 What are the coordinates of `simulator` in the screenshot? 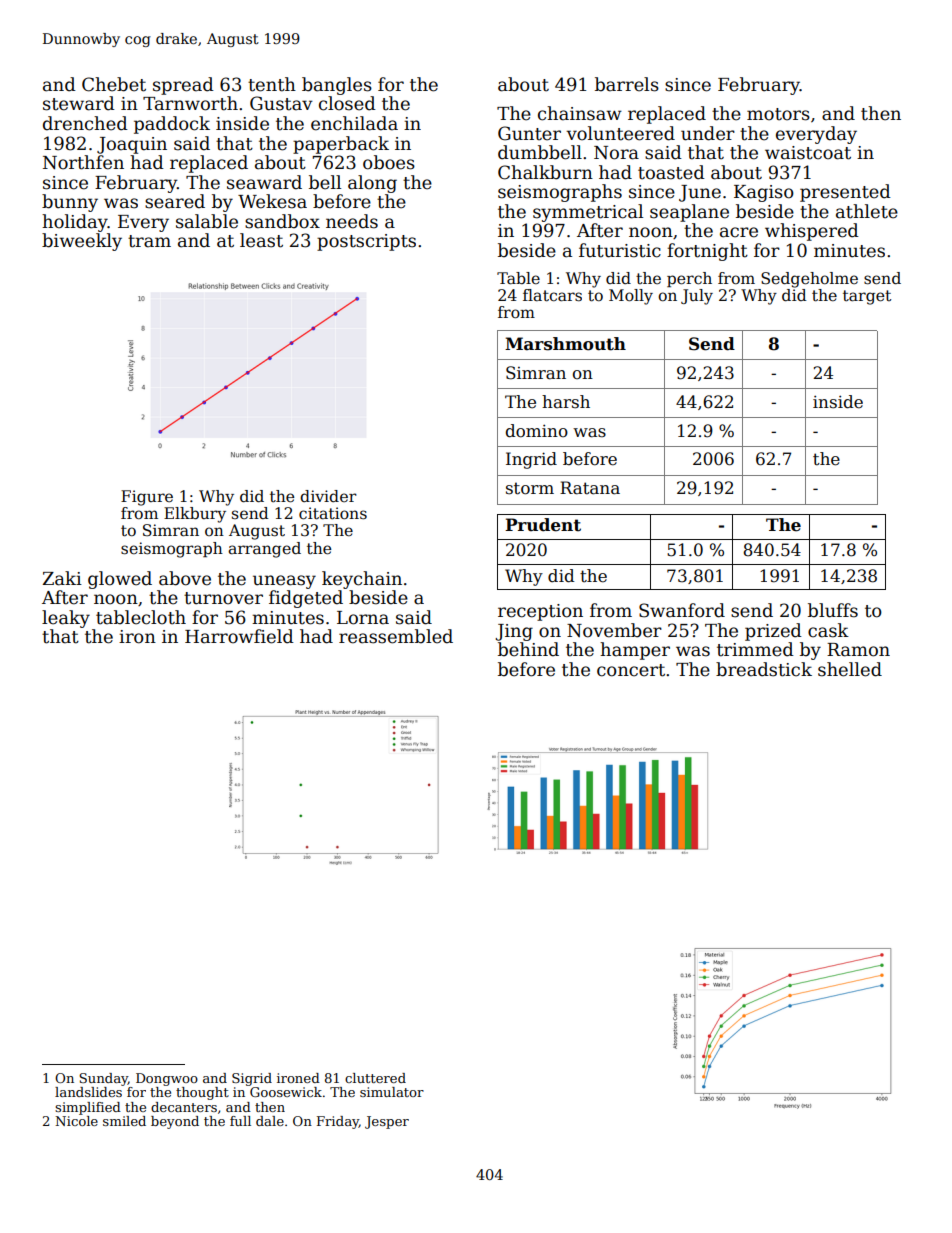 It's located at (392, 1092).
